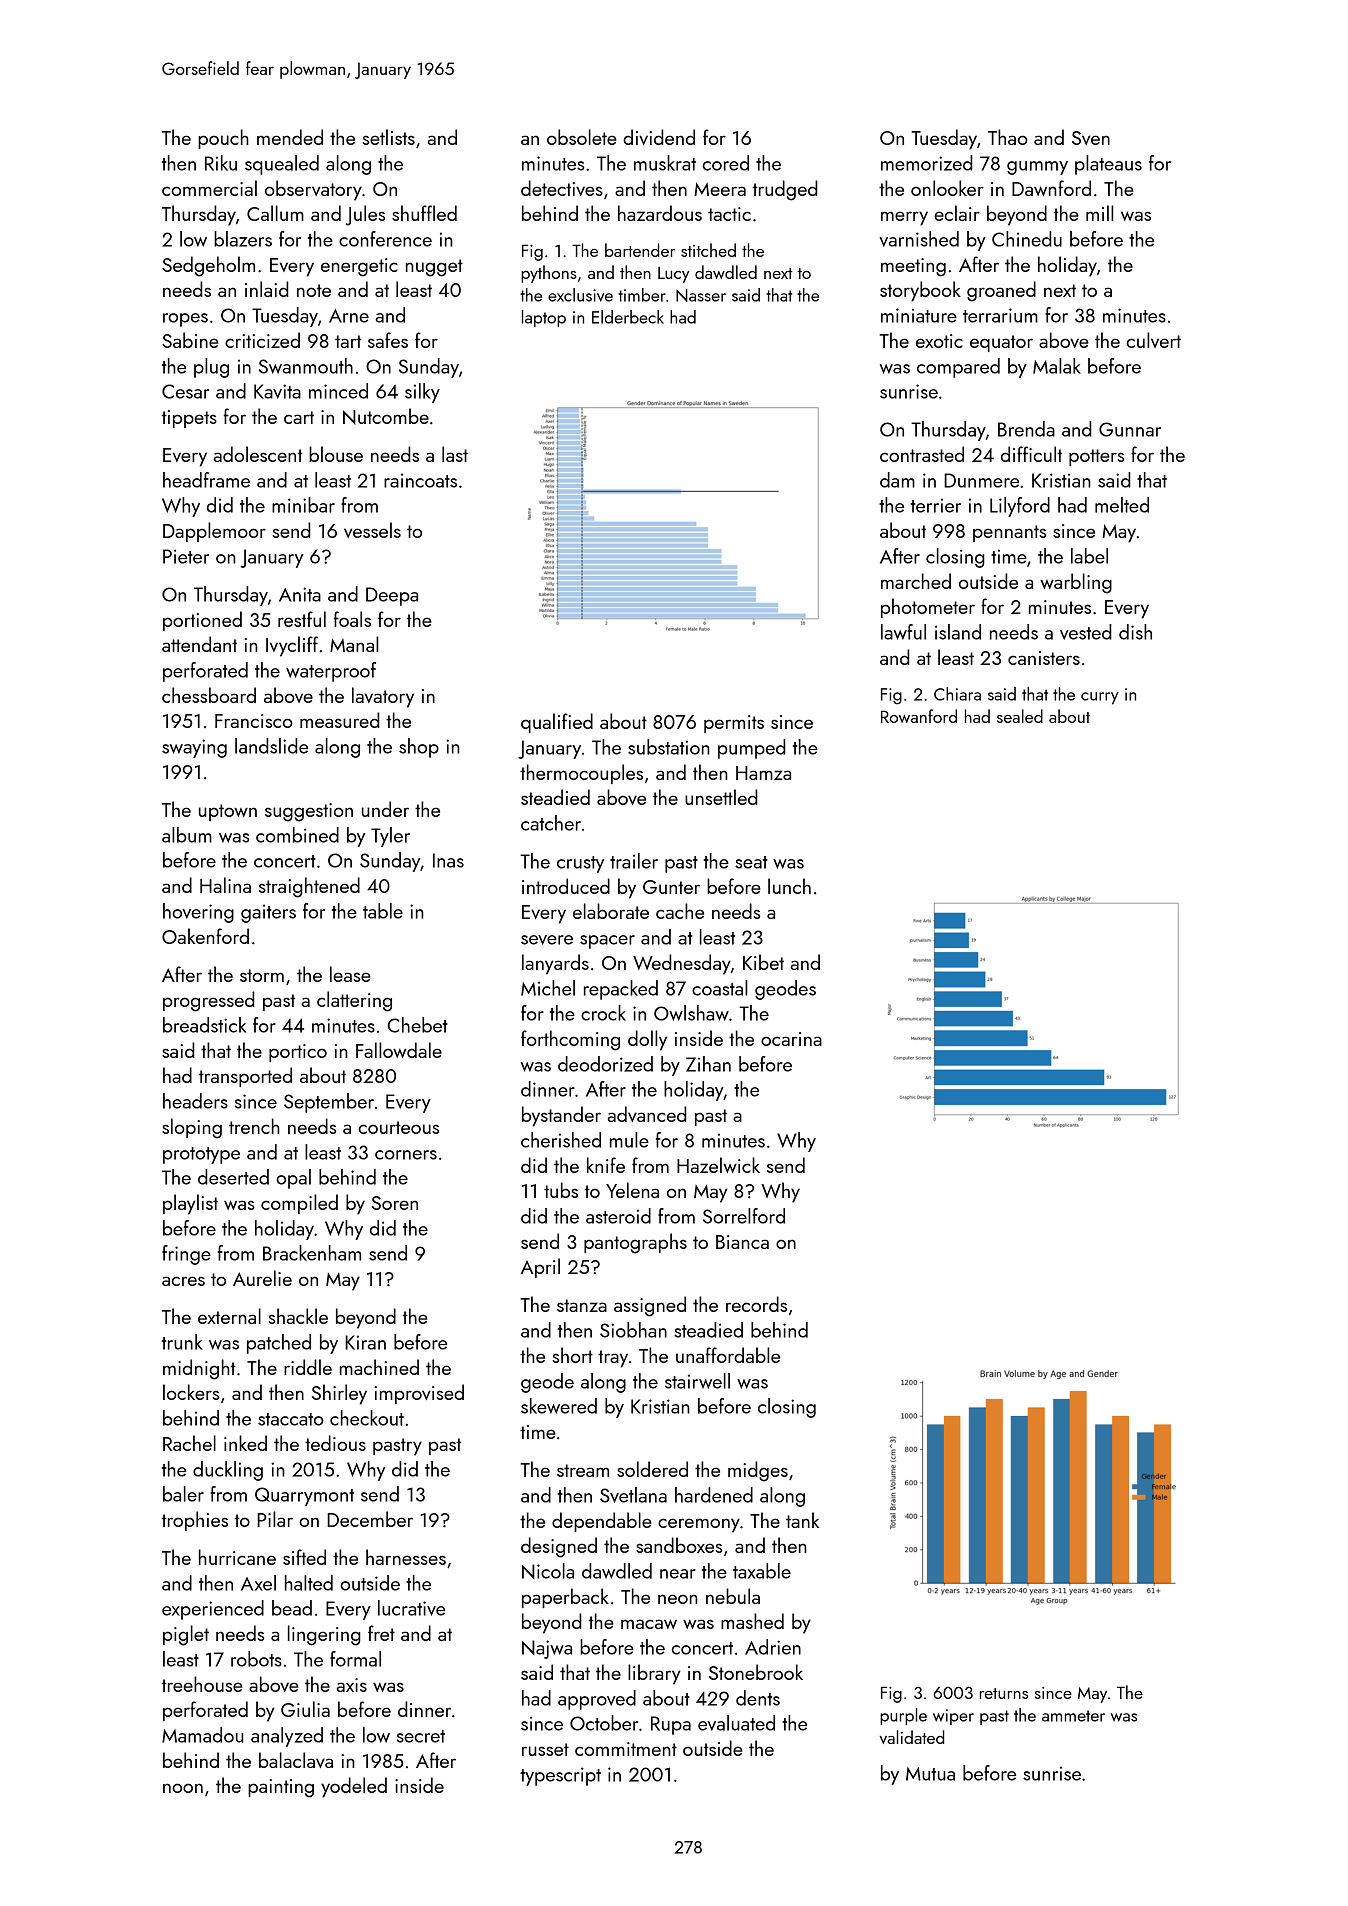 This document has width=1348, height=1906. What do you see at coordinates (582, 1305) in the document?
I see `stanza` at bounding box center [582, 1305].
